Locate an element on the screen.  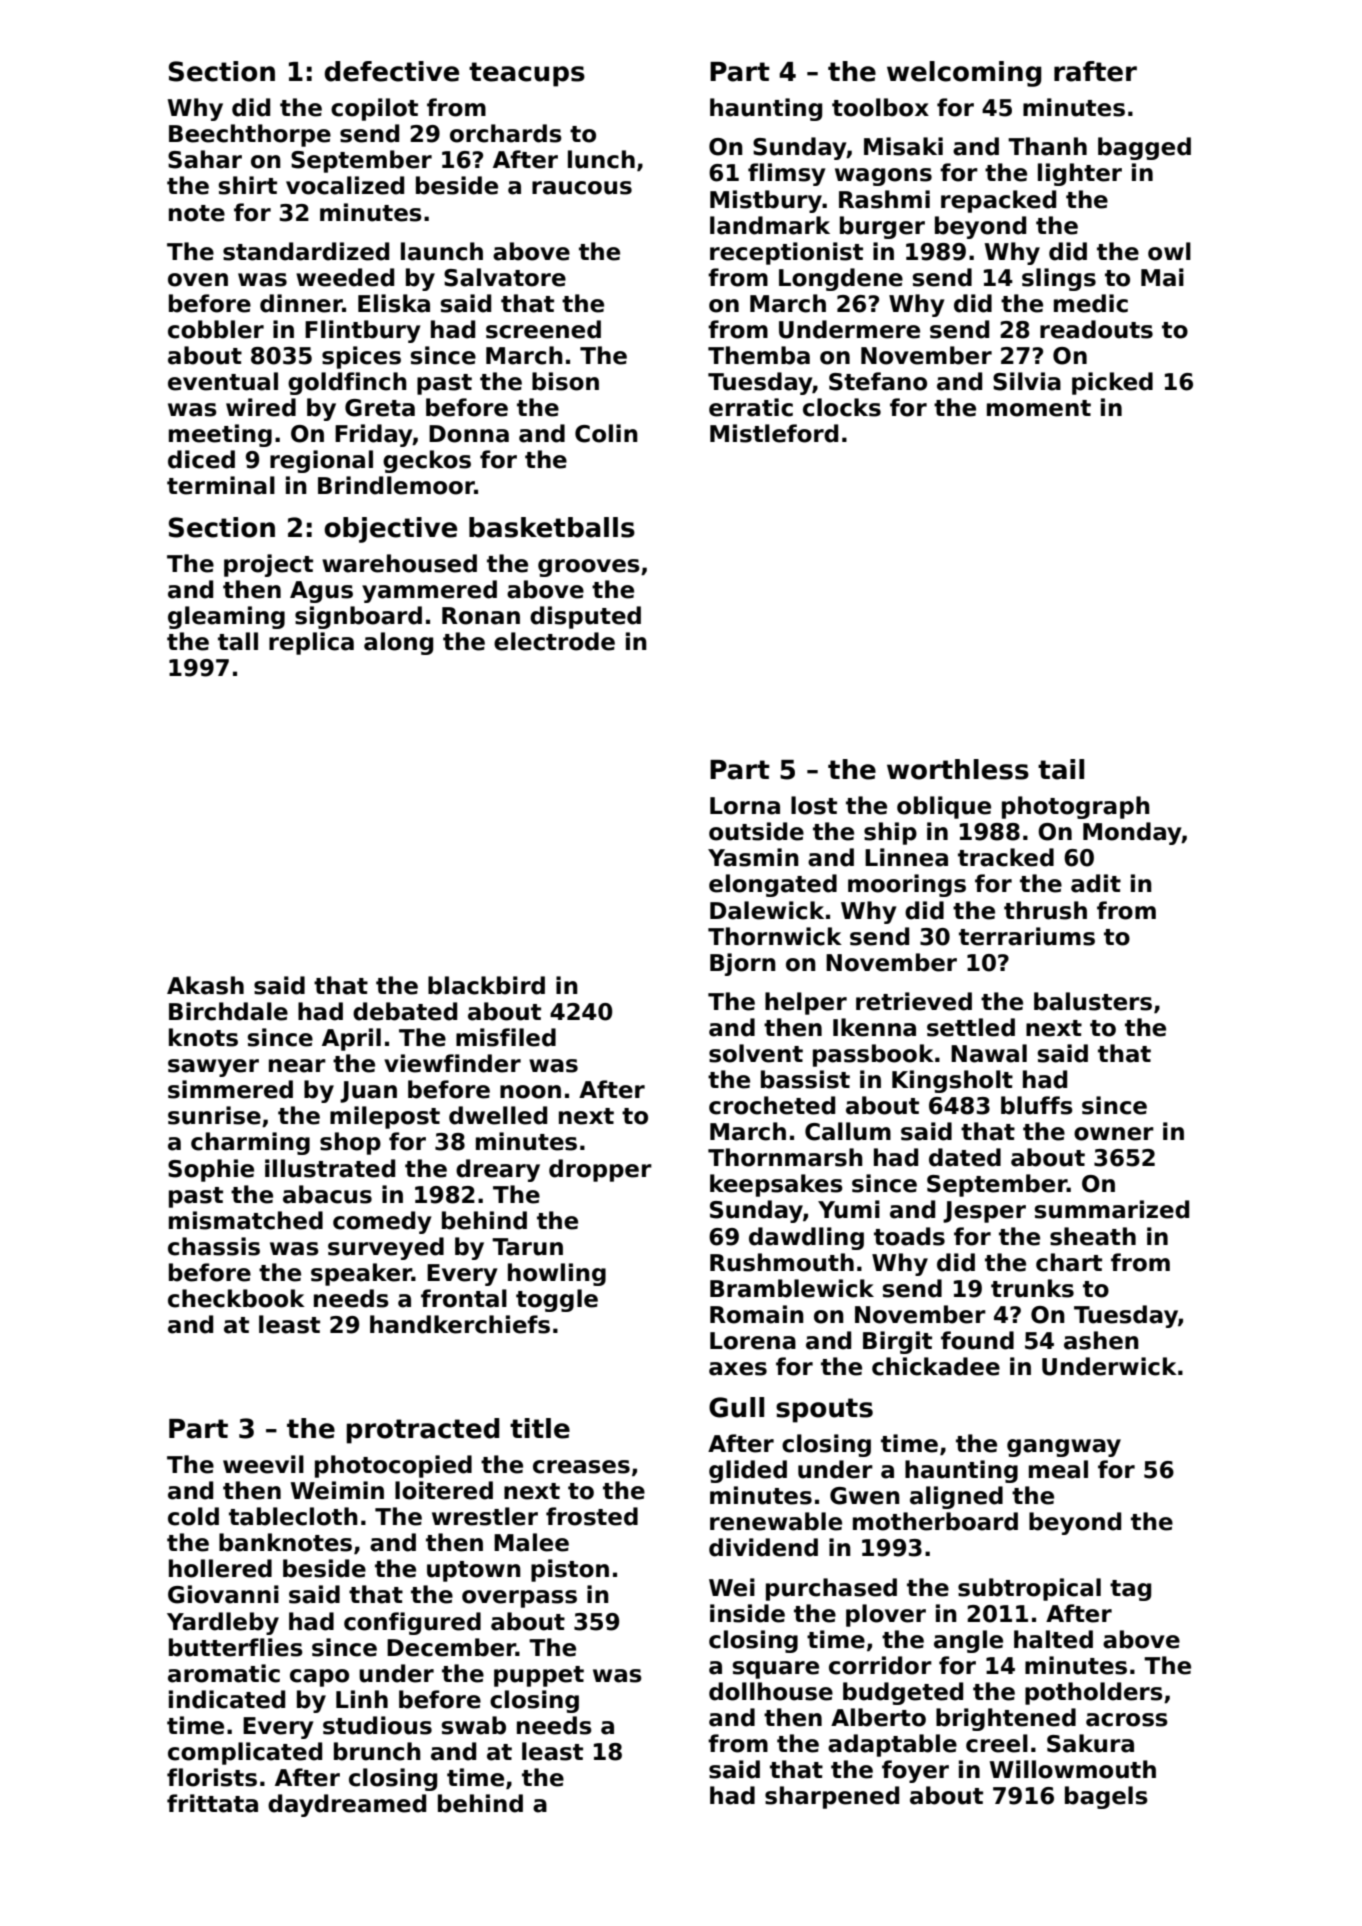
replica is located at coordinates (311, 643).
